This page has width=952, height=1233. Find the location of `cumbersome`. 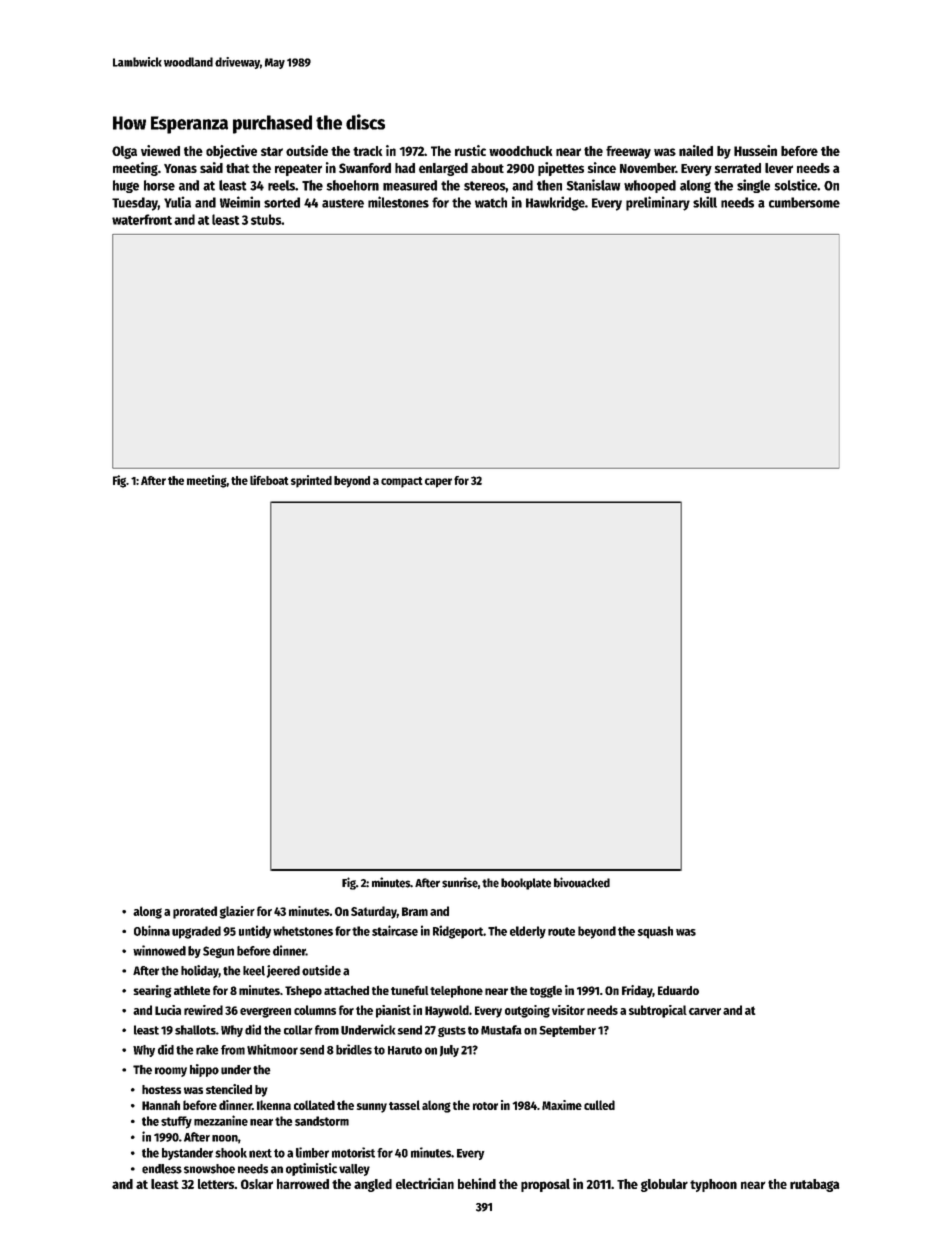

cumbersome is located at coordinates (804, 202).
